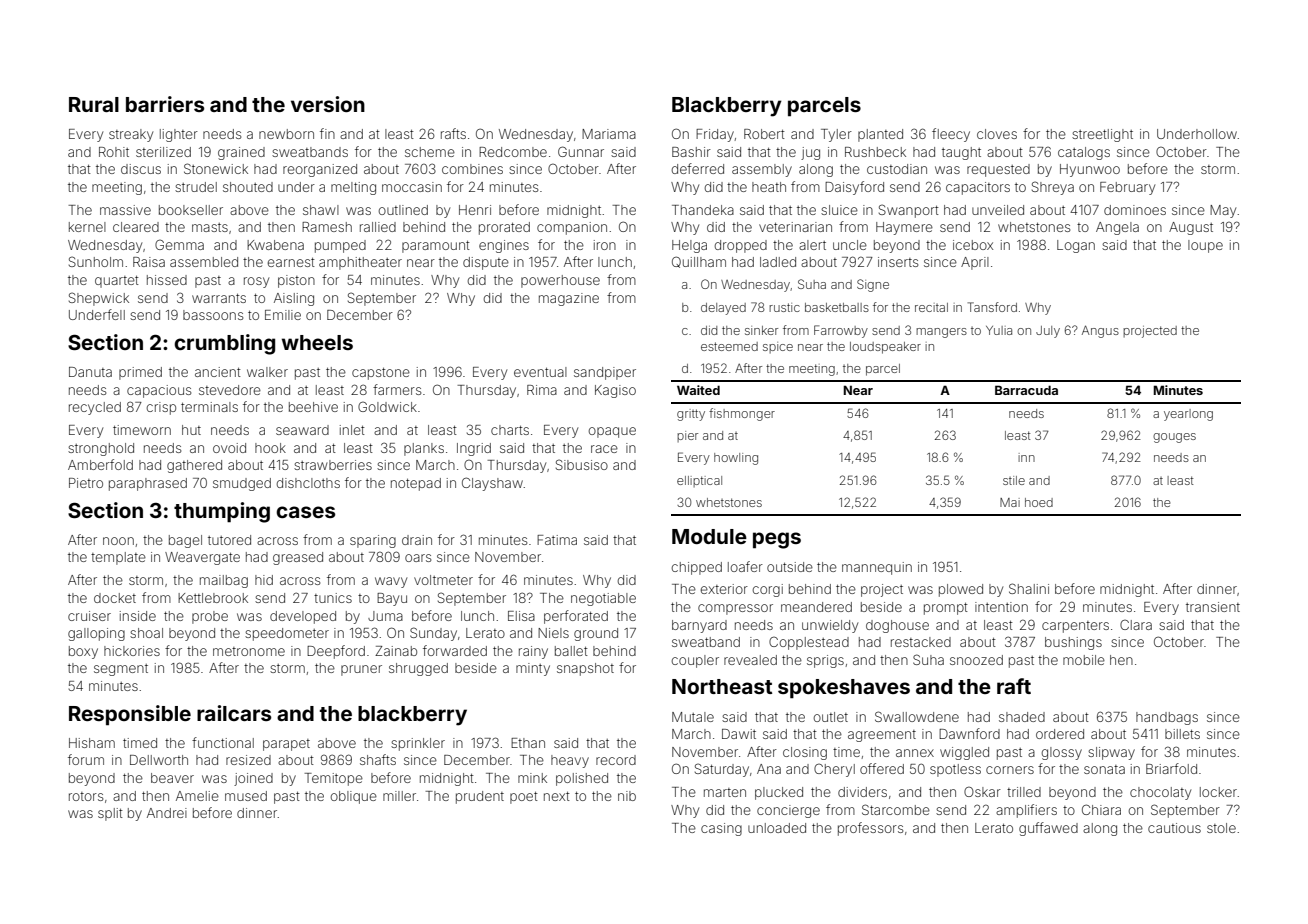 The image size is (1308, 924). Describe the element at coordinates (1102, 135) in the screenshot. I see `streetlight` at that location.
